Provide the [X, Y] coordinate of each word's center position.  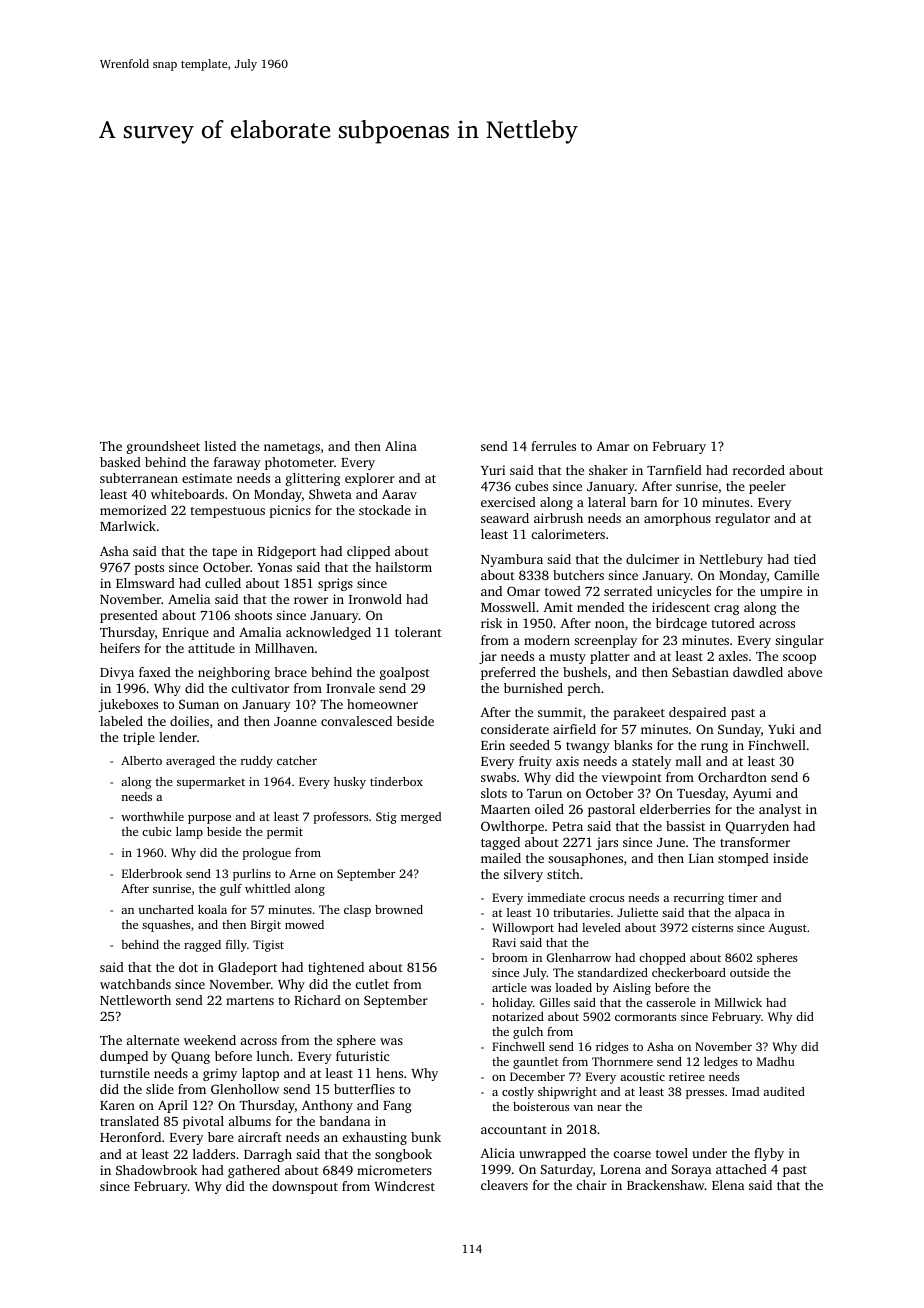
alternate [153, 1040]
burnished [533, 688]
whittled [267, 888]
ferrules [553, 446]
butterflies [364, 1089]
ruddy [257, 762]
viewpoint [632, 778]
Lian [701, 858]
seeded [530, 745]
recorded [759, 470]
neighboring [234, 673]
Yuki [781, 729]
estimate [207, 478]
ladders [214, 1154]
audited [784, 1091]
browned [399, 909]
